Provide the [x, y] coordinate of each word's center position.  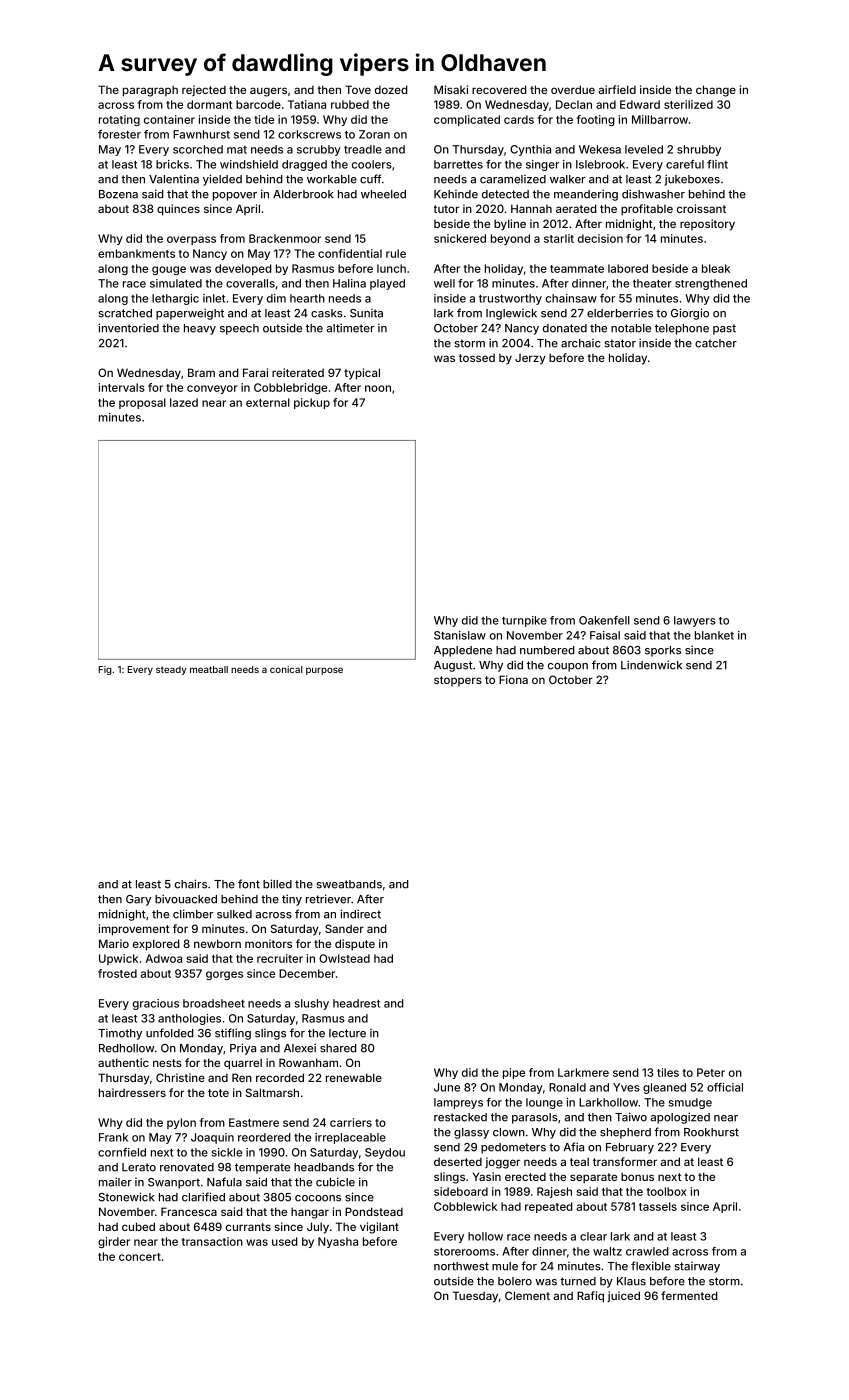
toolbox [666, 1191]
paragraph [150, 91]
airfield [617, 89]
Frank [113, 1137]
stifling [233, 1034]
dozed [391, 89]
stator [620, 343]
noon [378, 388]
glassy [471, 1133]
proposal [142, 403]
